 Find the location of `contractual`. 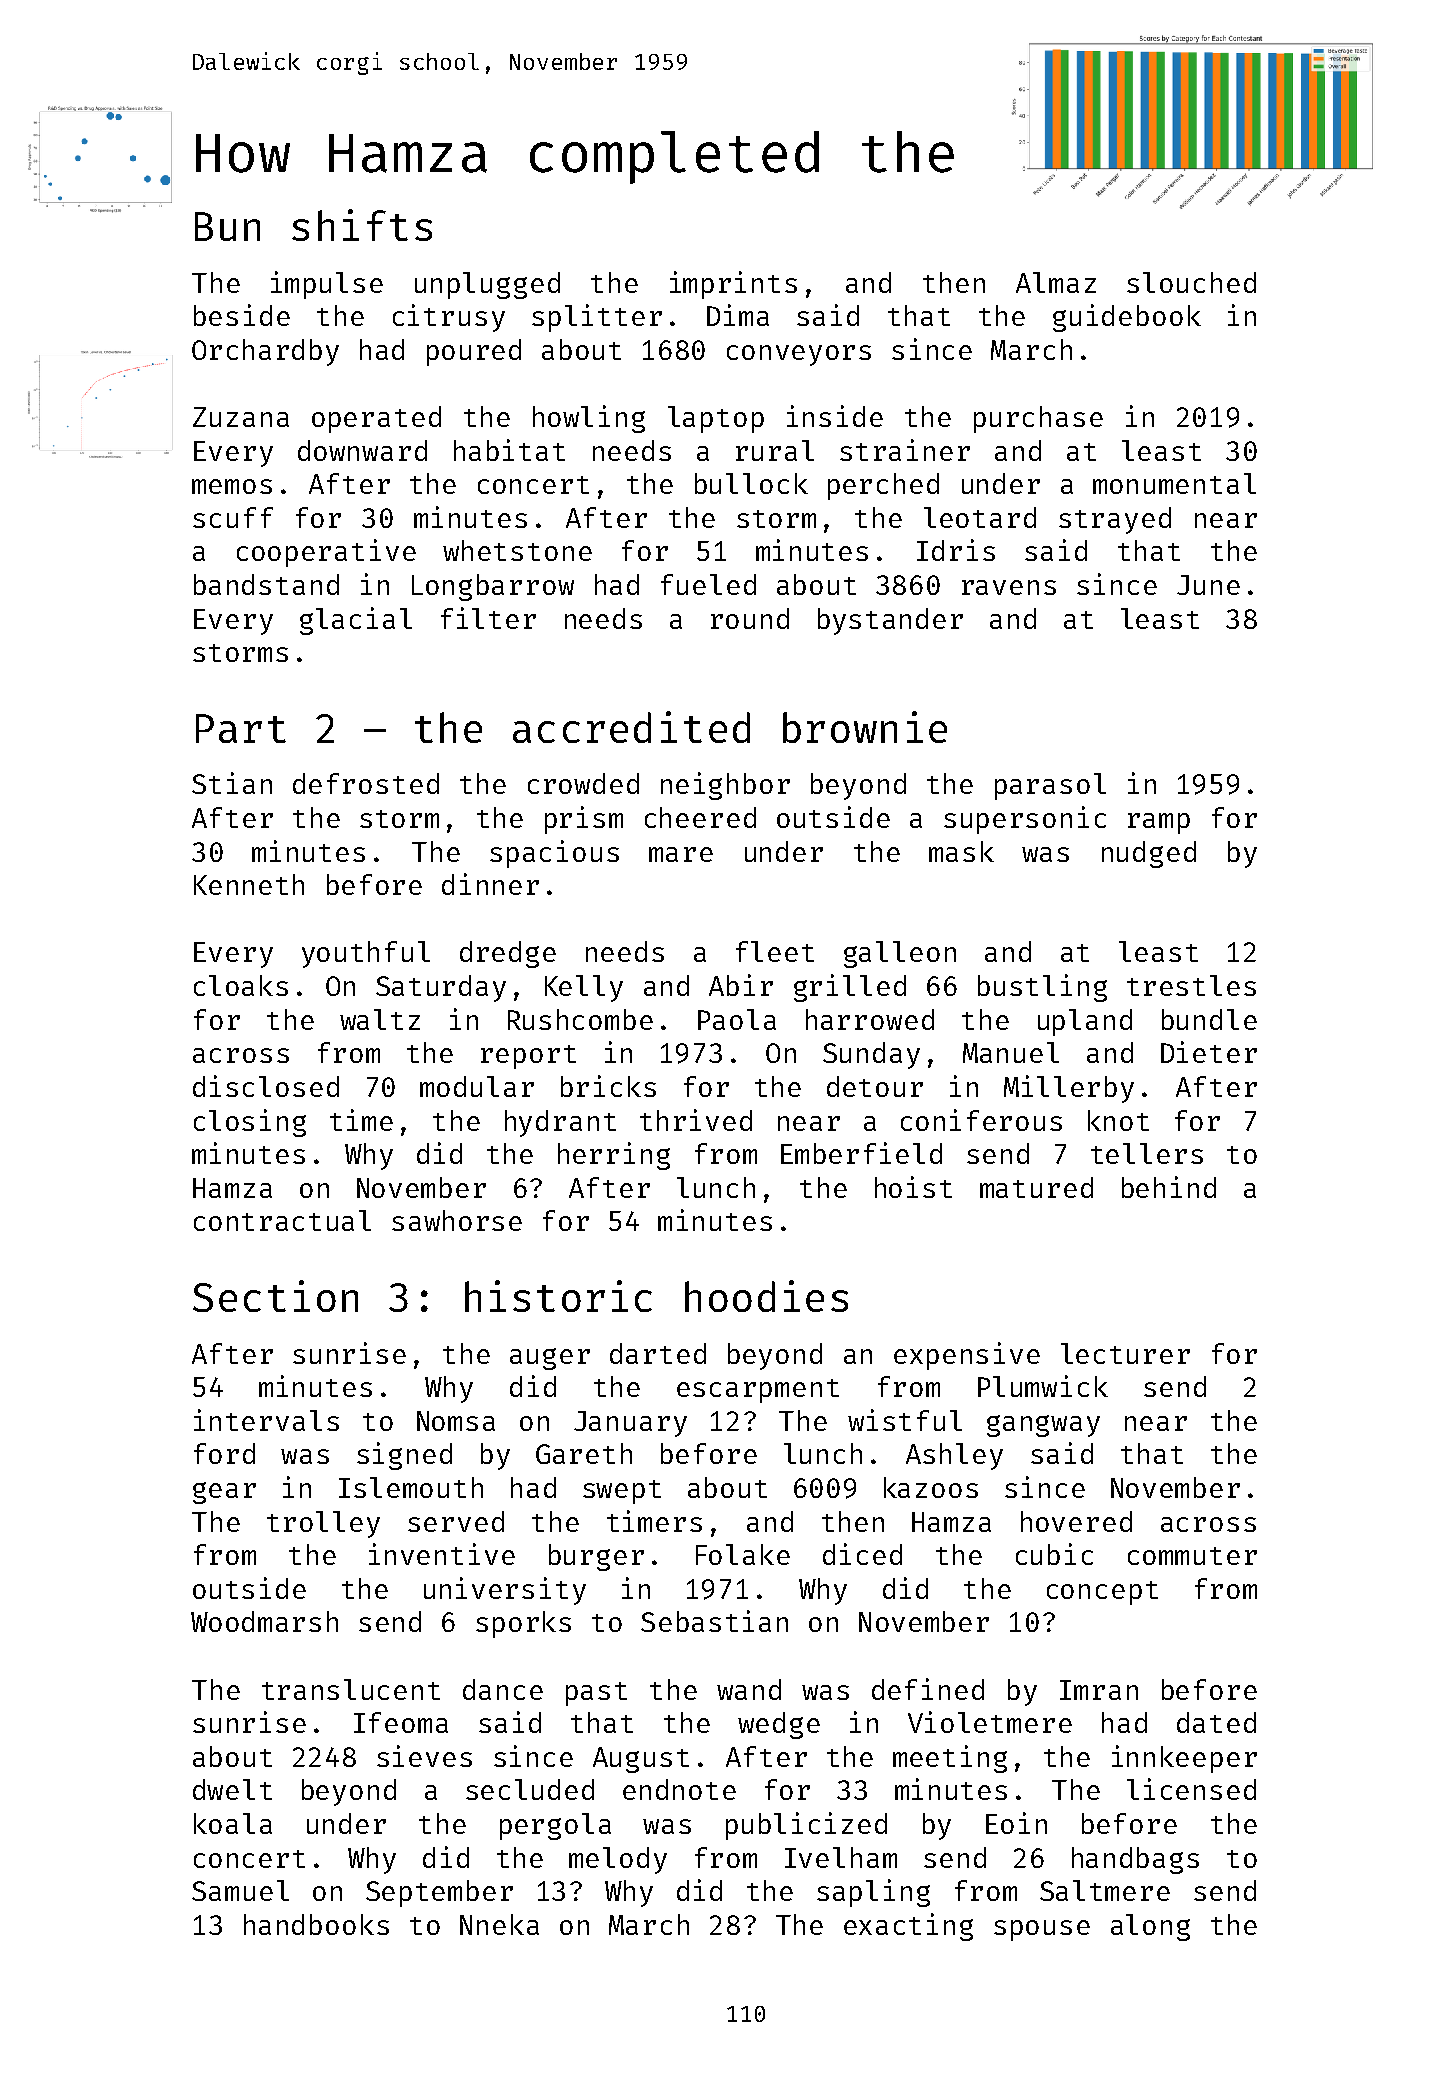

contractual is located at coordinates (282, 1220).
